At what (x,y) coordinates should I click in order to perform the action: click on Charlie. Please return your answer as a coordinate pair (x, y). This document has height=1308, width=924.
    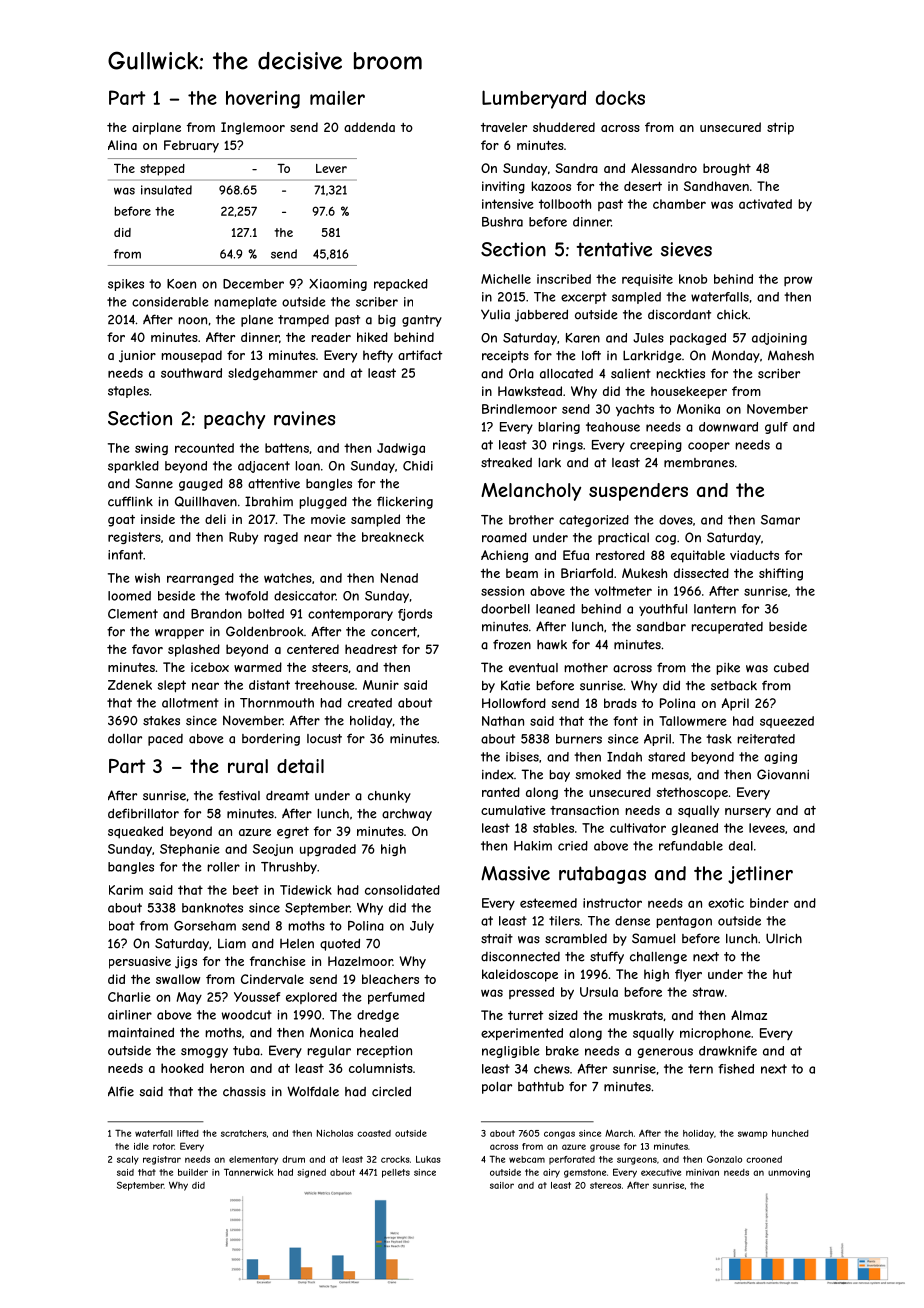
    Looking at the image, I should click on (129, 997).
